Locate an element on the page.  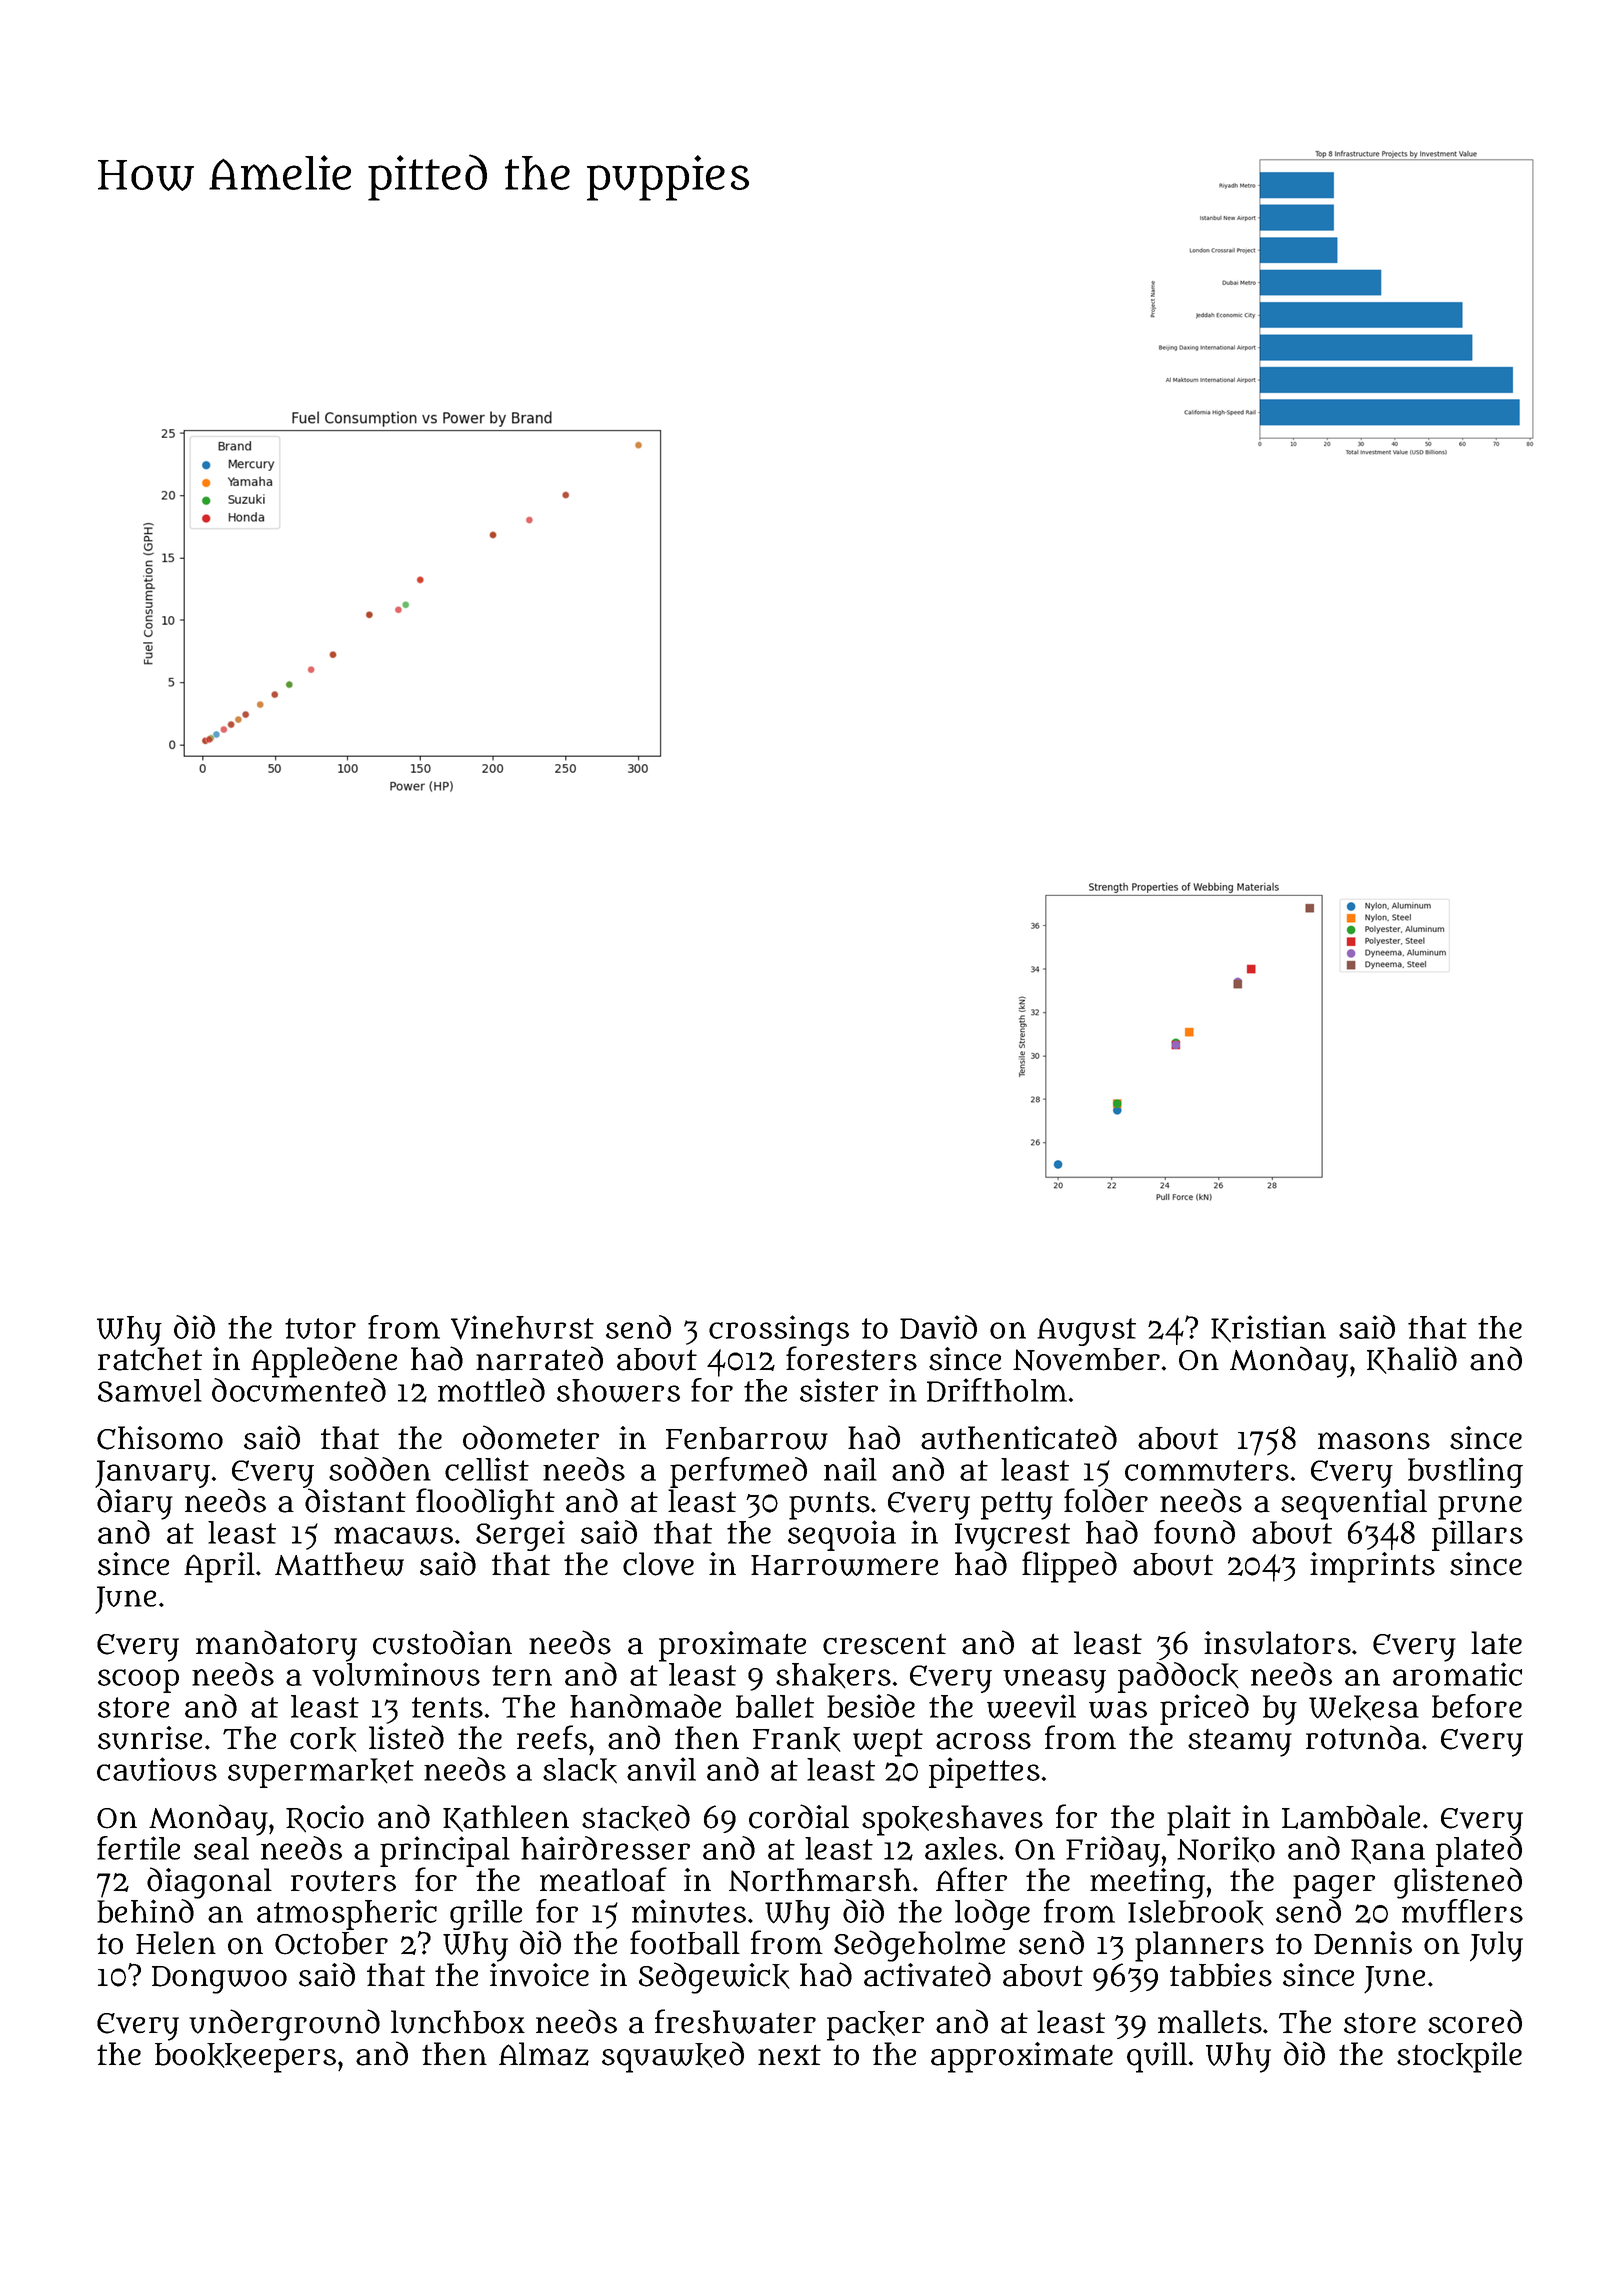
listed is located at coordinates (406, 1737).
